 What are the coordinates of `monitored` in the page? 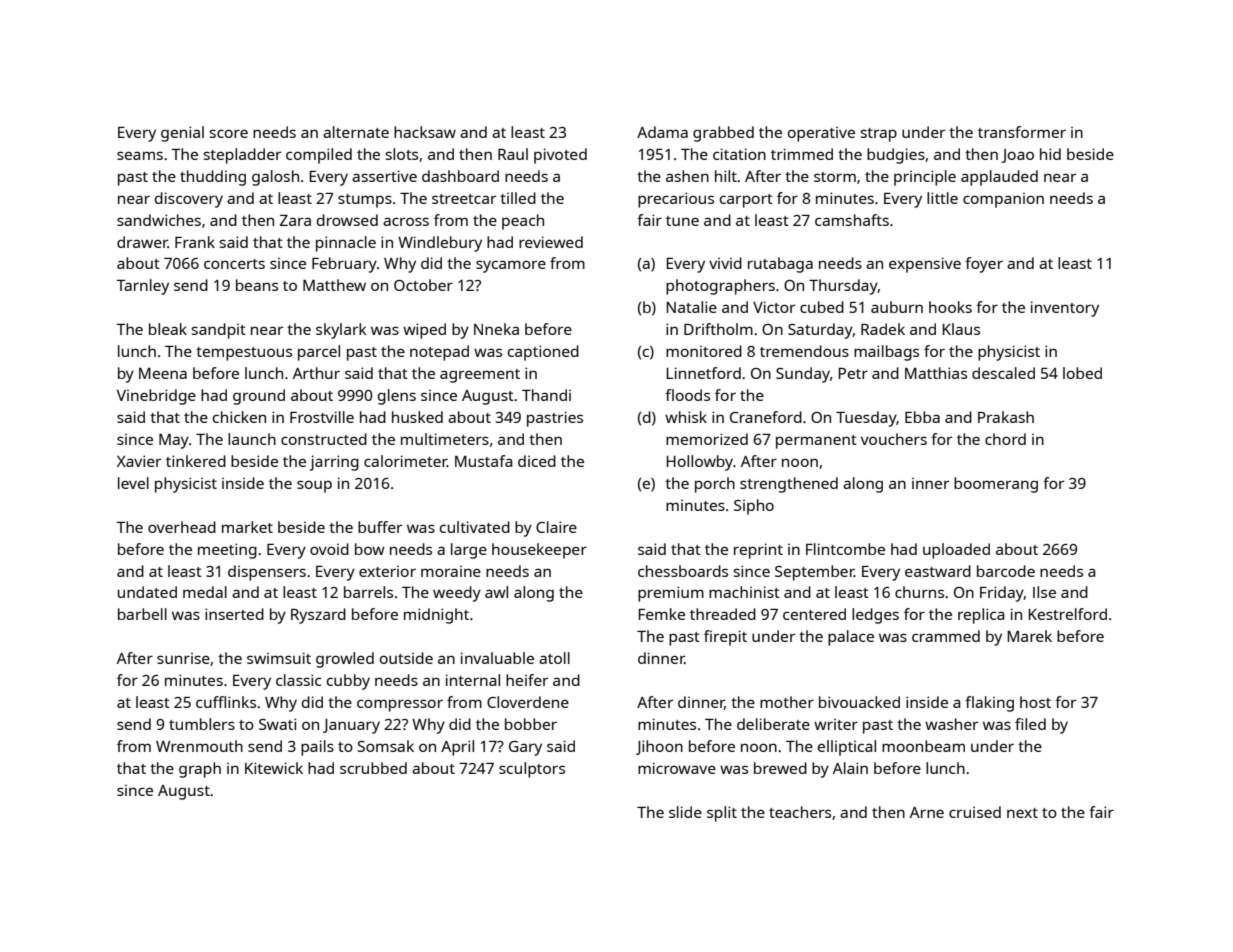 It's located at (704, 351).
